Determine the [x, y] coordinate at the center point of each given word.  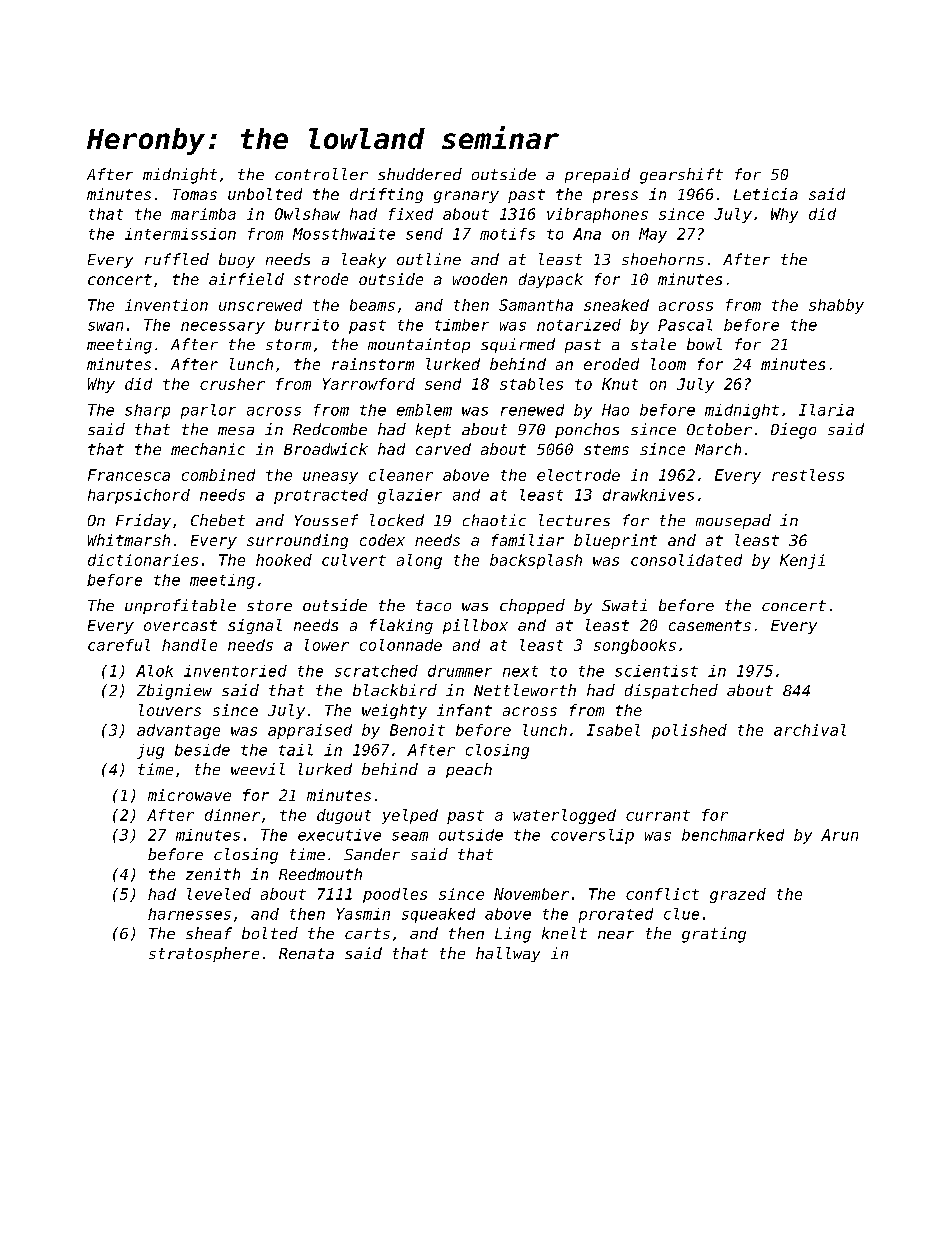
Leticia [766, 194]
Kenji [802, 561]
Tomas [195, 194]
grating [714, 935]
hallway [508, 954]
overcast [180, 625]
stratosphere [204, 954]
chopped [532, 606]
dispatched [671, 691]
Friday [143, 521]
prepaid [597, 175]
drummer [460, 671]
